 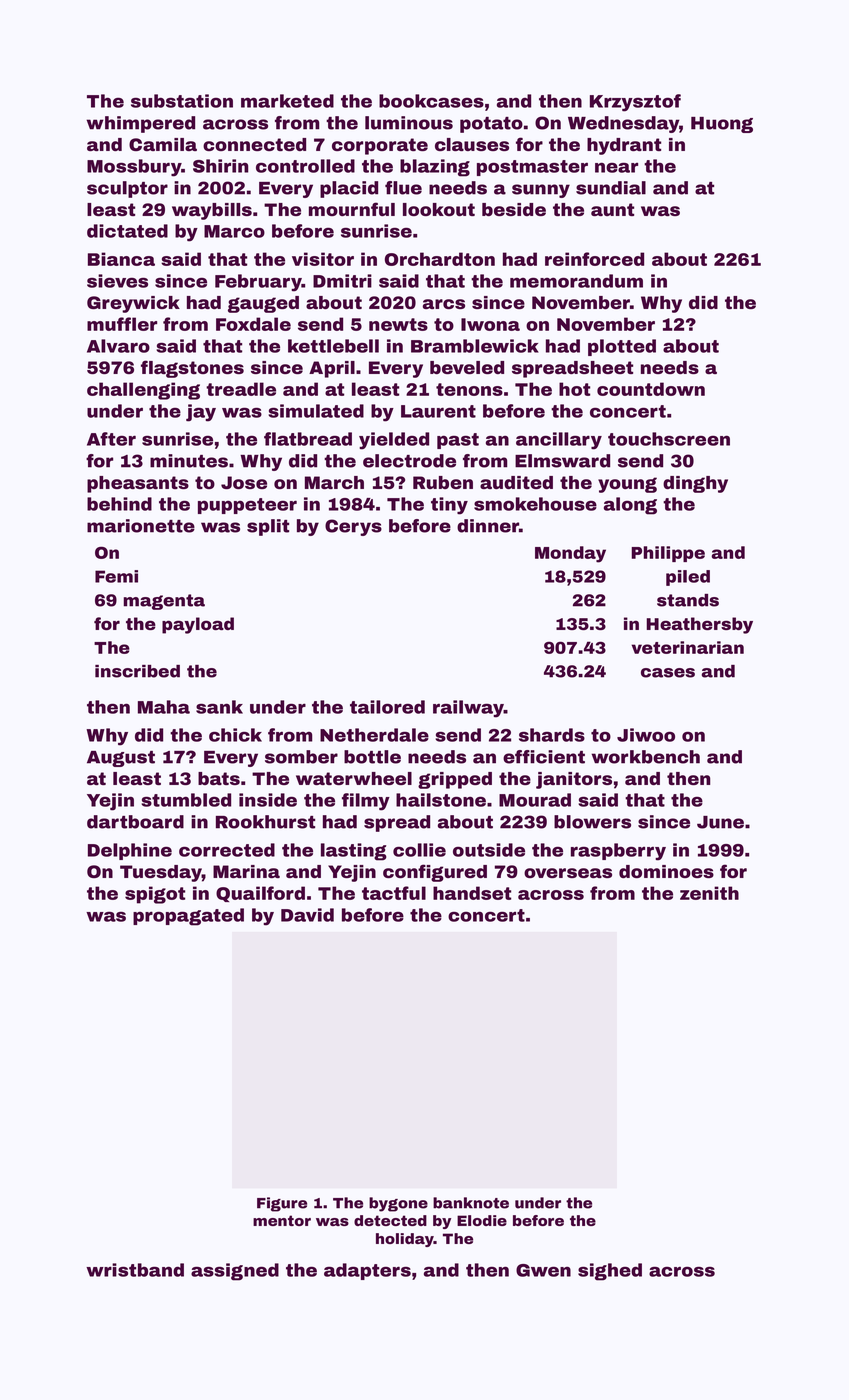 I want to click on railway, so click(x=468, y=709).
